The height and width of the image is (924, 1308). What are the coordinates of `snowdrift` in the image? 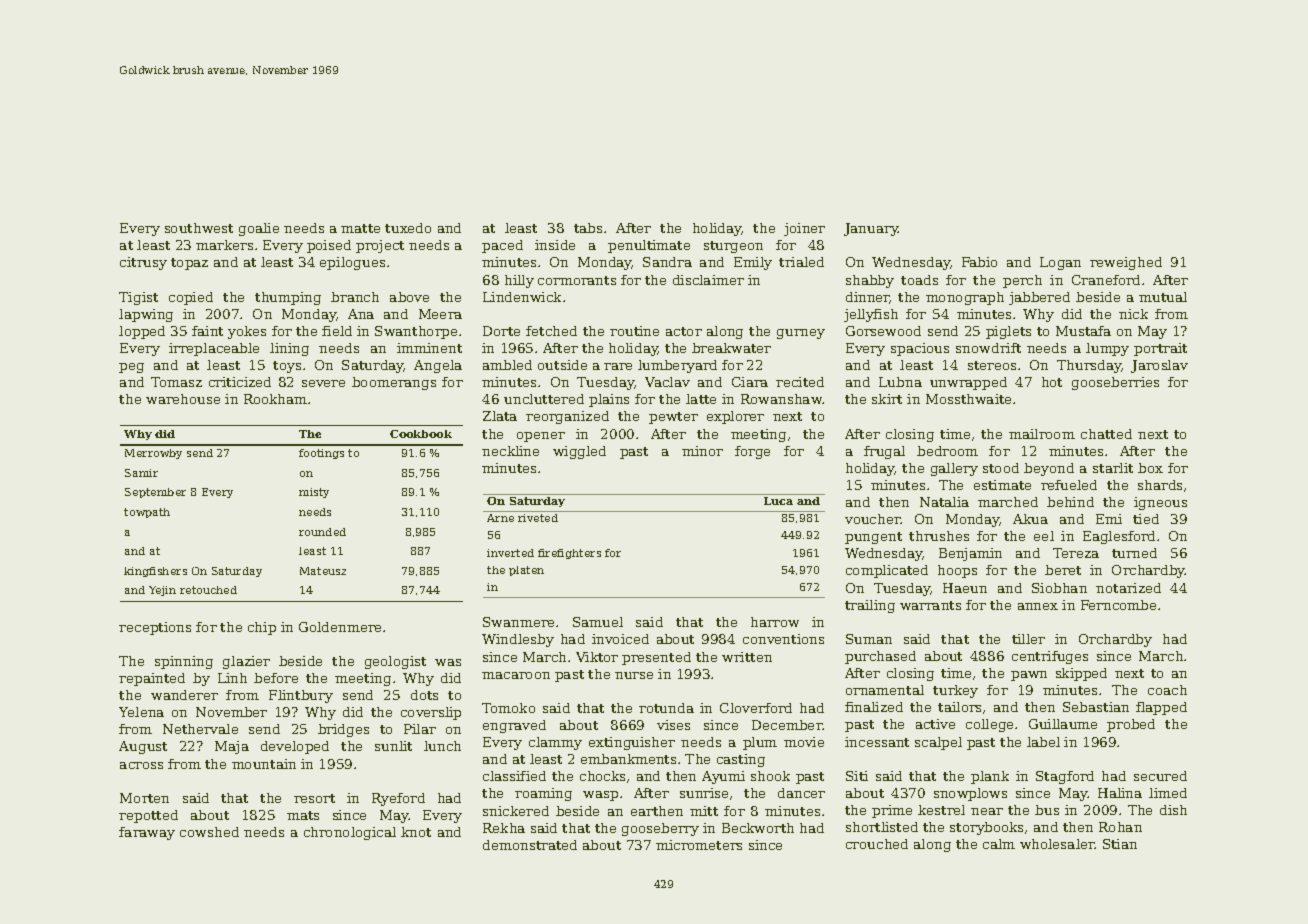 It's located at (988, 348).
